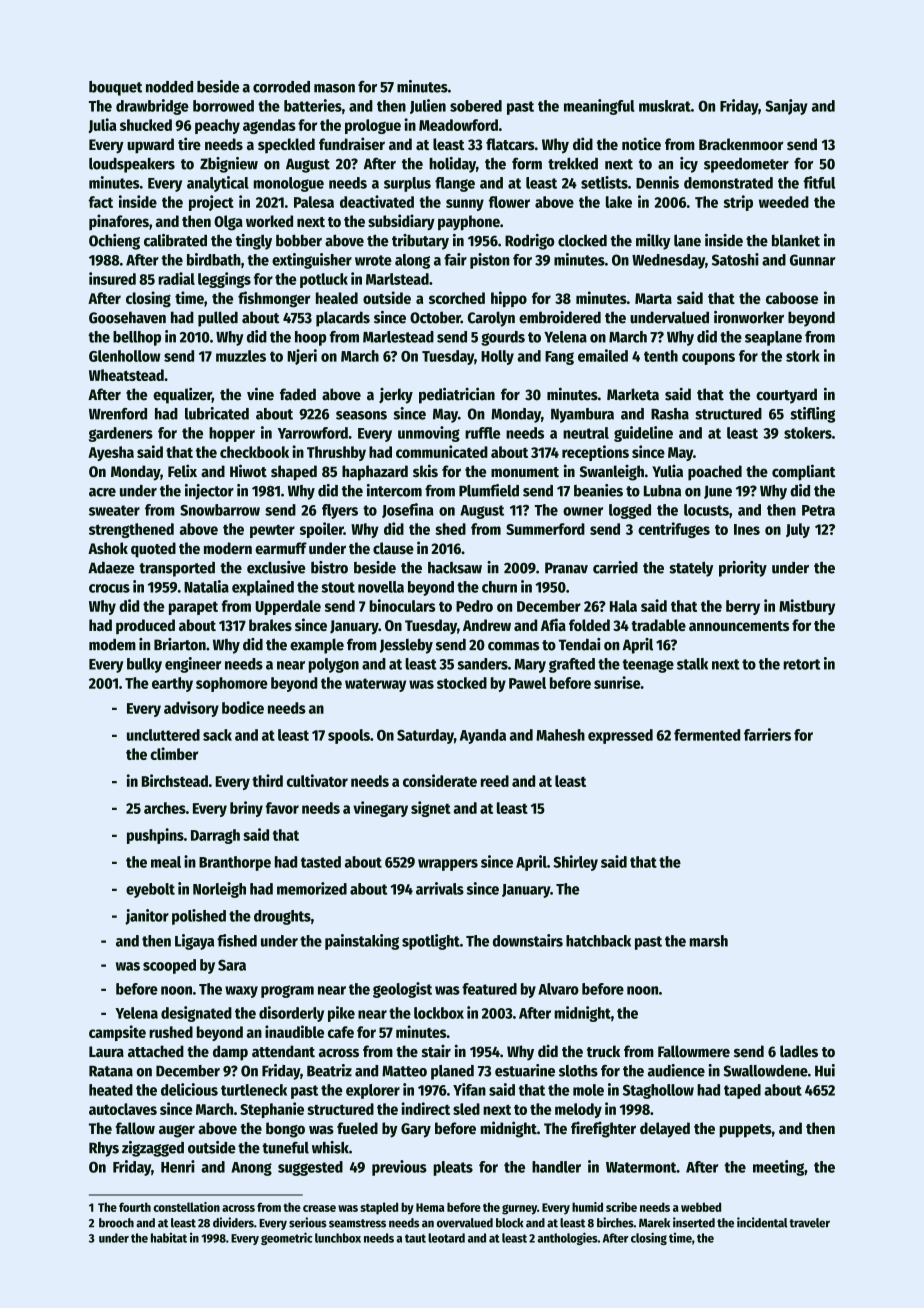 This screenshot has height=1308, width=924. What do you see at coordinates (150, 890) in the screenshot?
I see `eyebolt` at bounding box center [150, 890].
